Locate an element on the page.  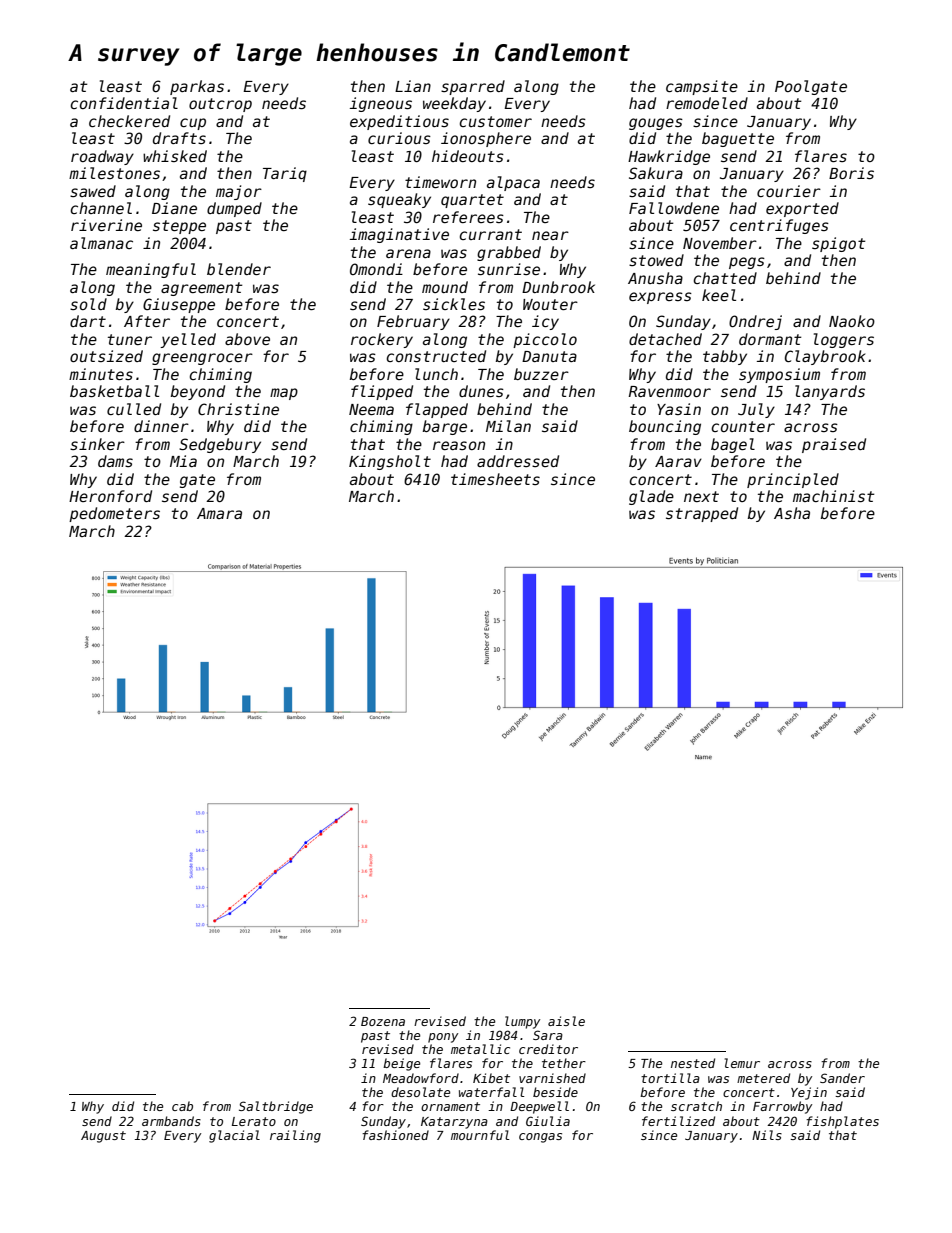
pedometers is located at coordinates (114, 514).
